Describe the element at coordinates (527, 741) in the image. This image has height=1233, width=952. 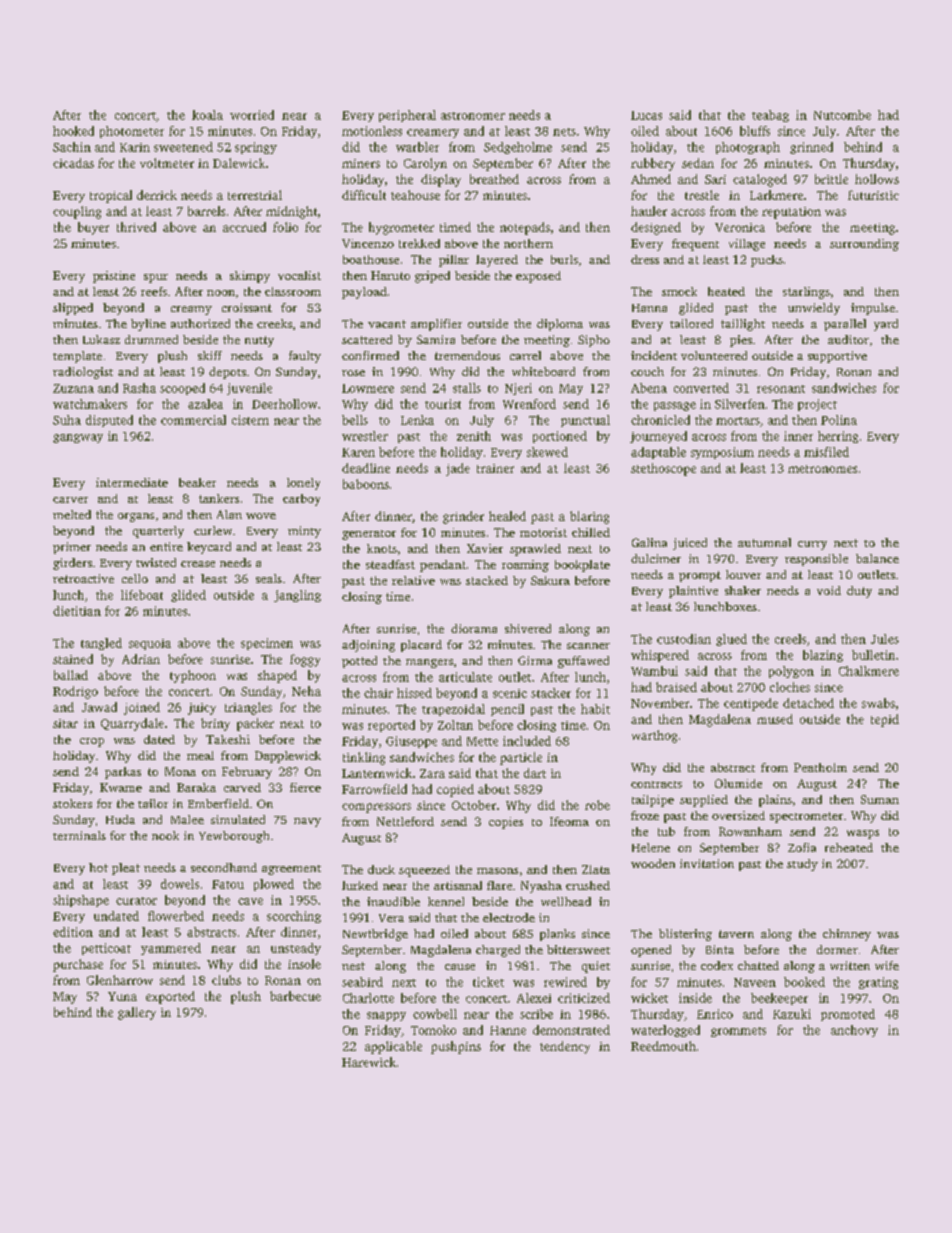
I see `included` at that location.
